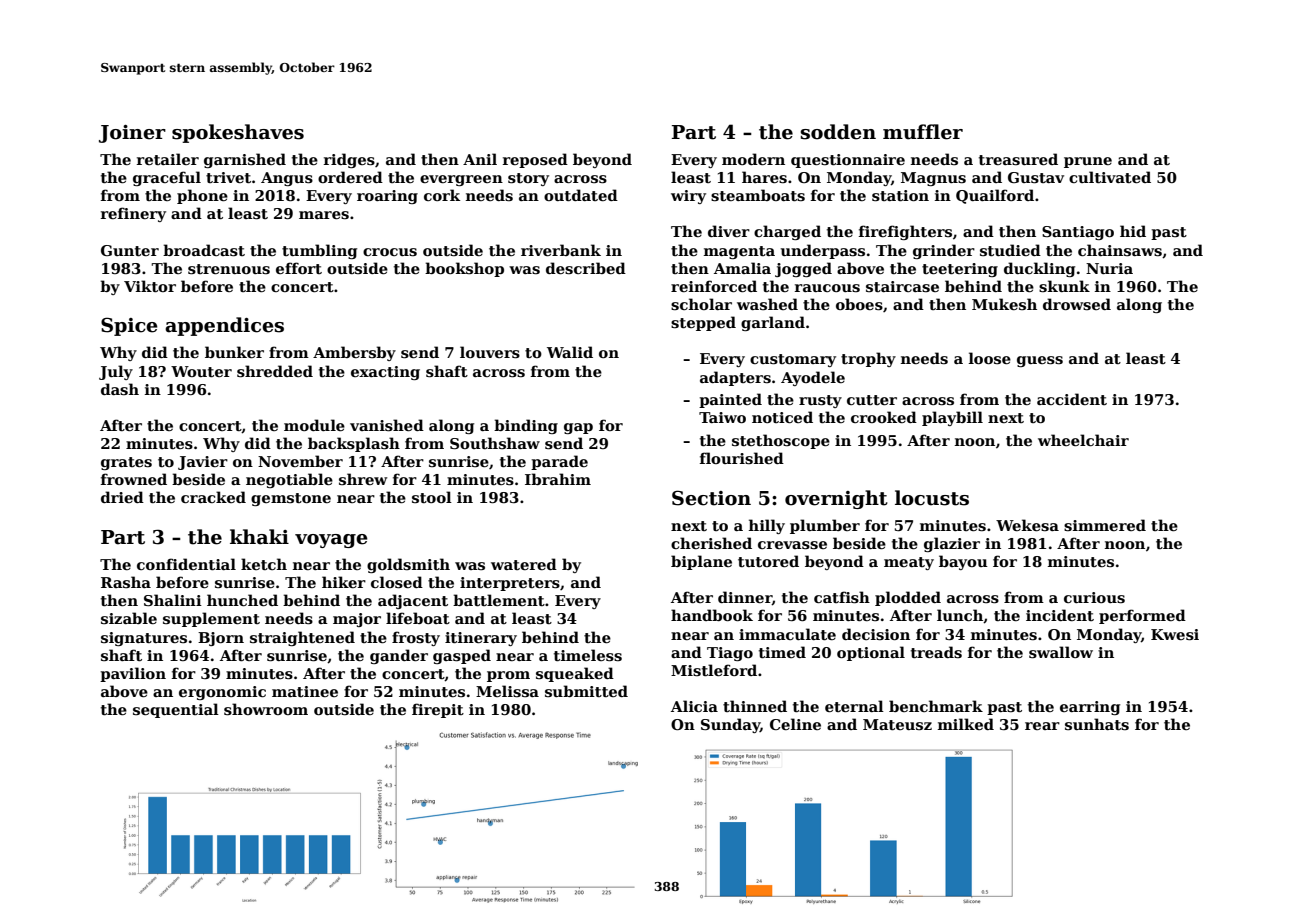 The height and width of the image is (924, 1308). Describe the element at coordinates (238, 133) in the image. I see `spokeshaves` at that location.
